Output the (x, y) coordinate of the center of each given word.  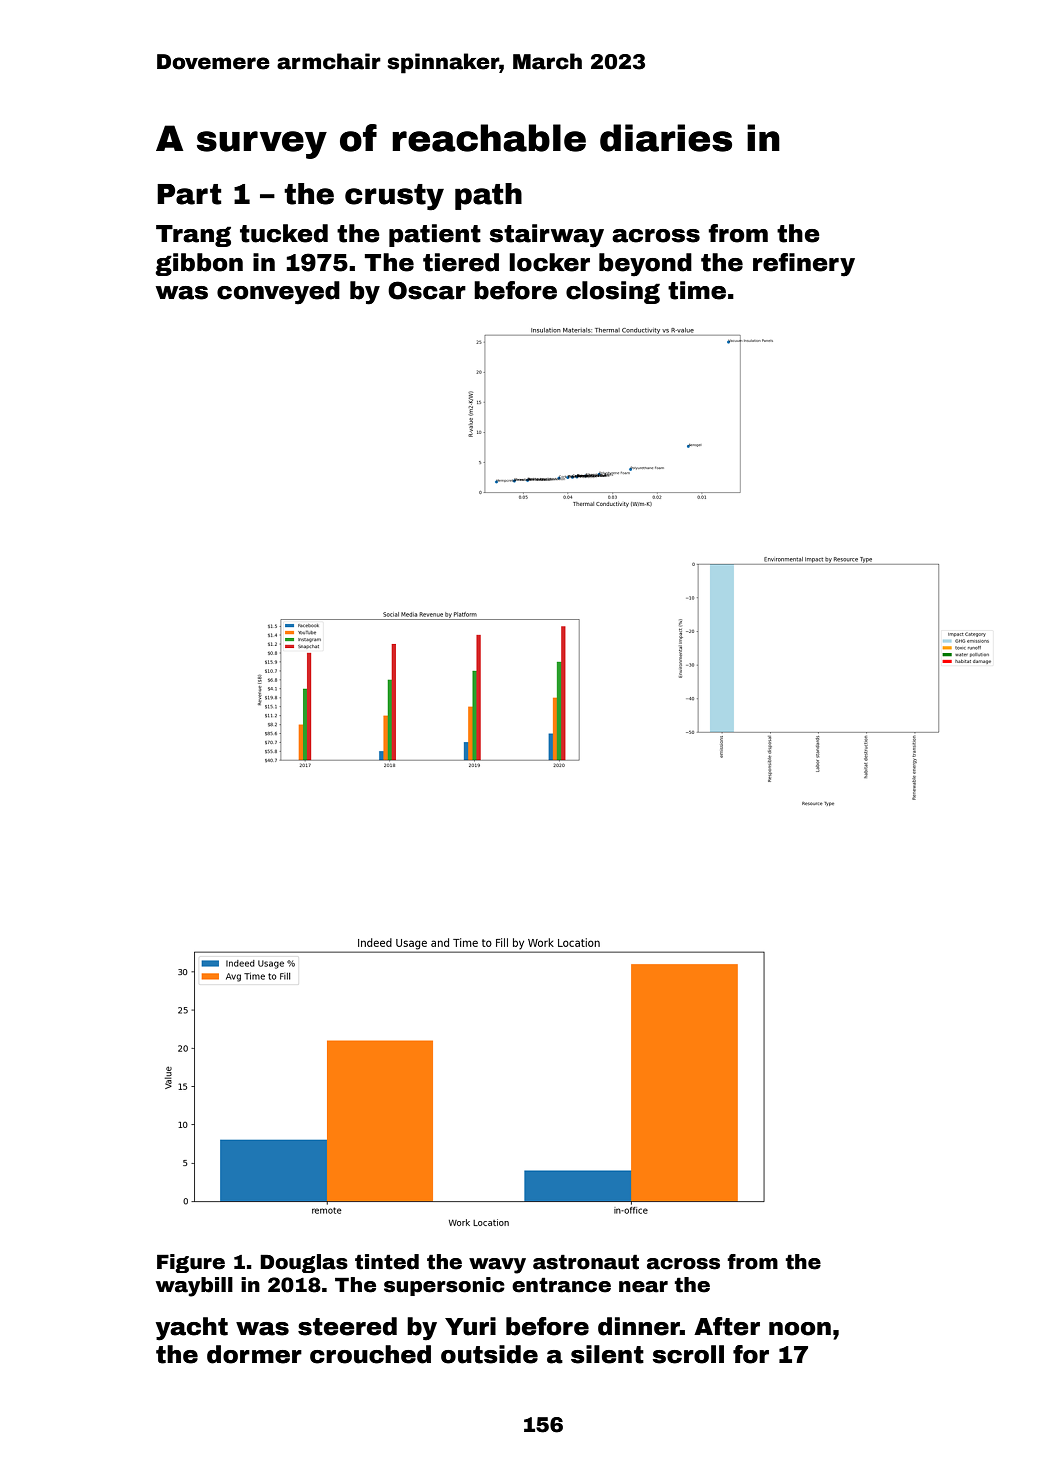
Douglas (304, 1263)
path (488, 196)
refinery (804, 265)
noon (800, 1329)
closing (613, 292)
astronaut (586, 1262)
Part (189, 194)
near (643, 1287)
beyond (645, 265)
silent (607, 1354)
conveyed (278, 293)
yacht (192, 1329)
